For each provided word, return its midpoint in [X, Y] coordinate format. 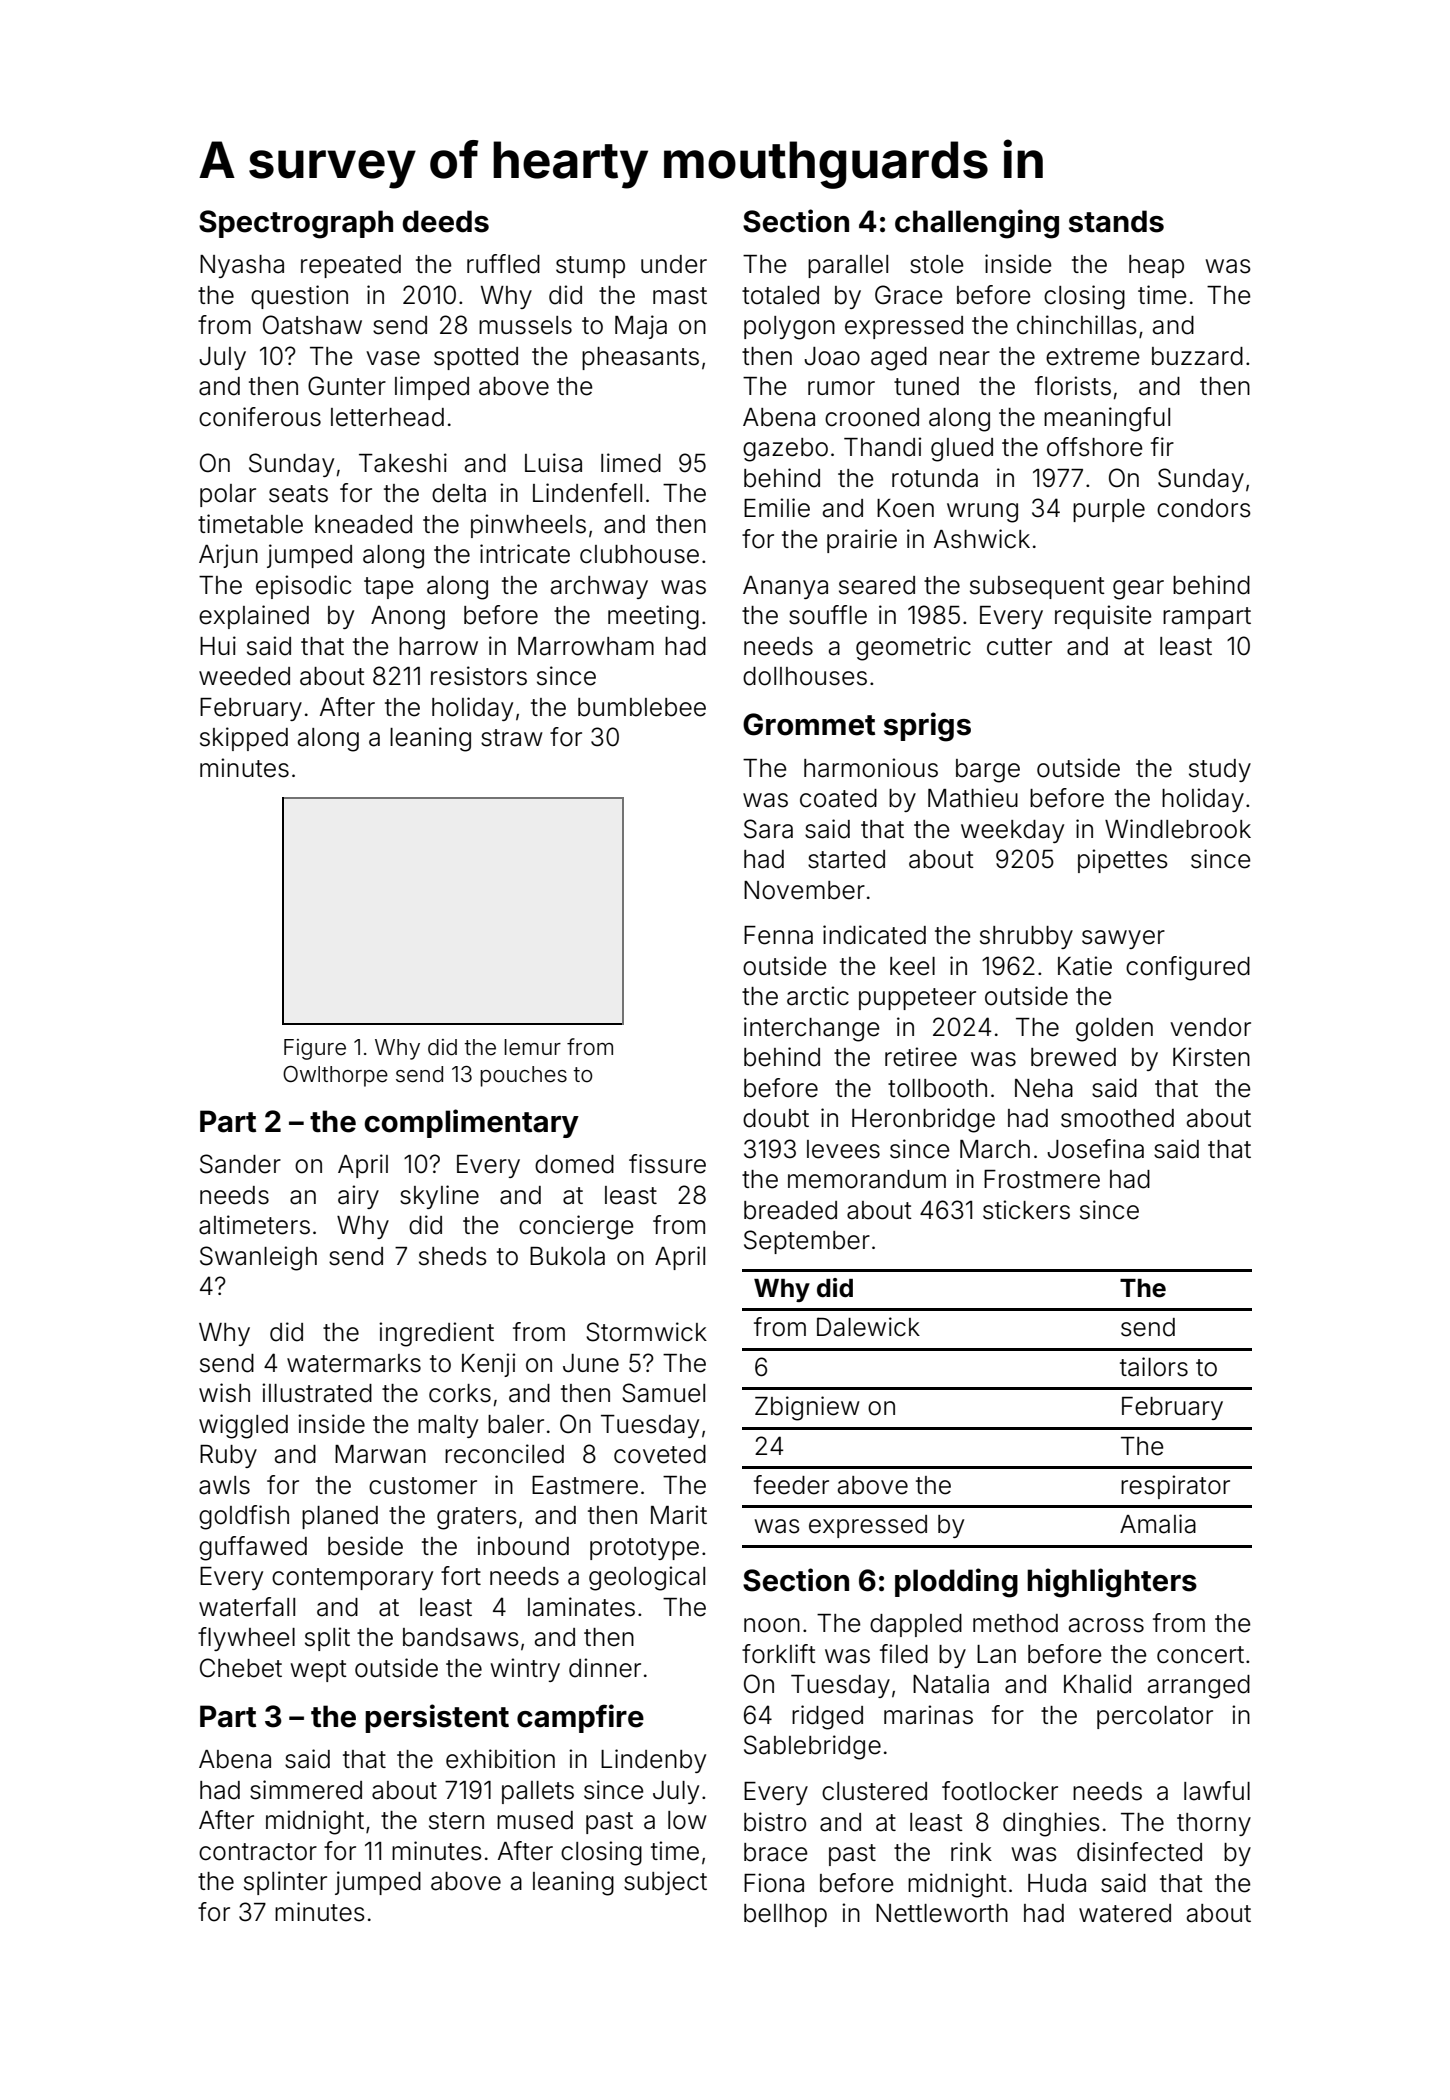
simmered [306, 1790]
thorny [1214, 1824]
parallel [848, 266]
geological [647, 1578]
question [299, 297]
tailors [1154, 1367]
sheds [453, 1256]
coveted [660, 1454]
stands [1116, 221]
